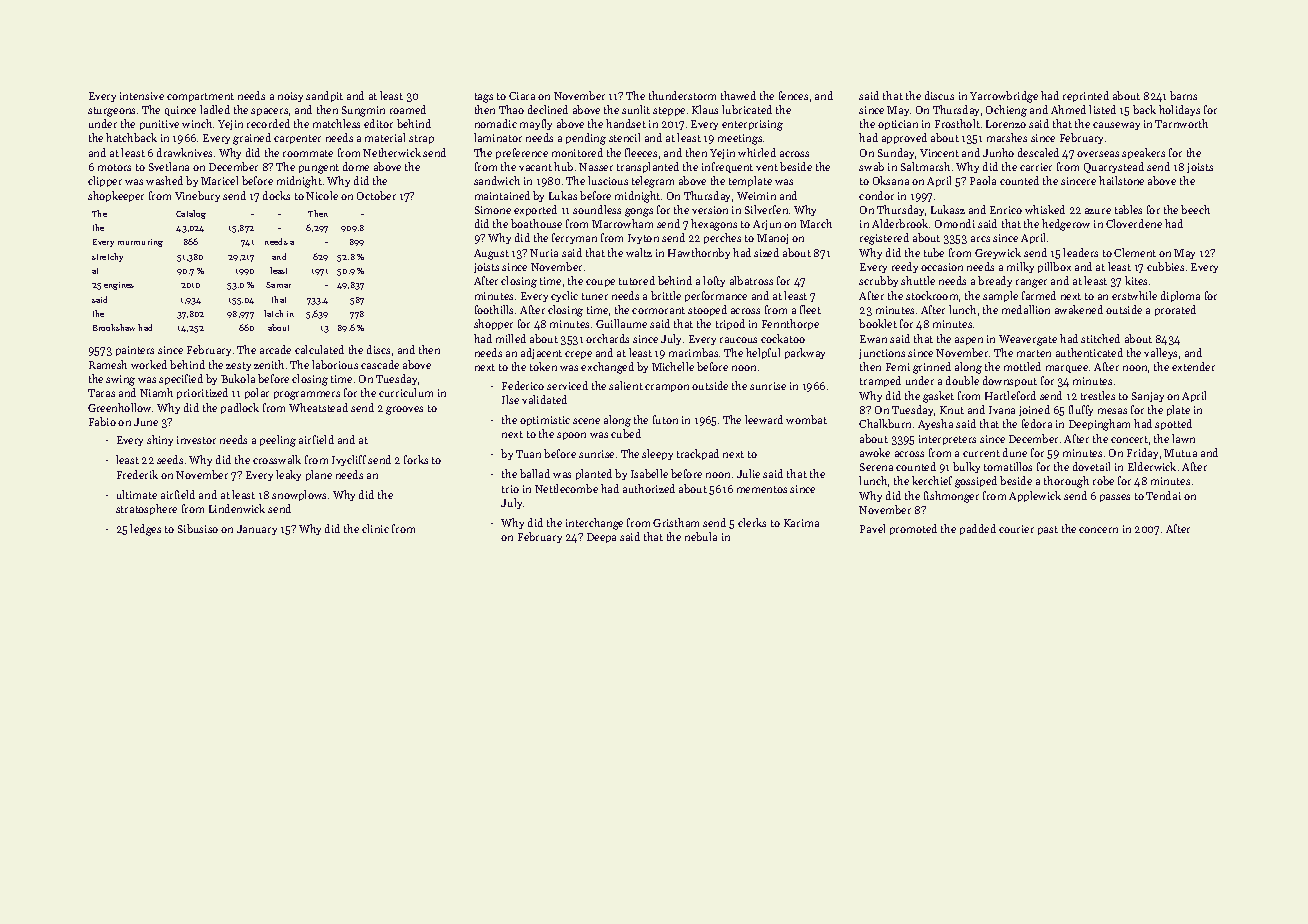 The height and width of the page is (924, 1308). What do you see at coordinates (1128, 209) in the page?
I see `tables` at bounding box center [1128, 209].
